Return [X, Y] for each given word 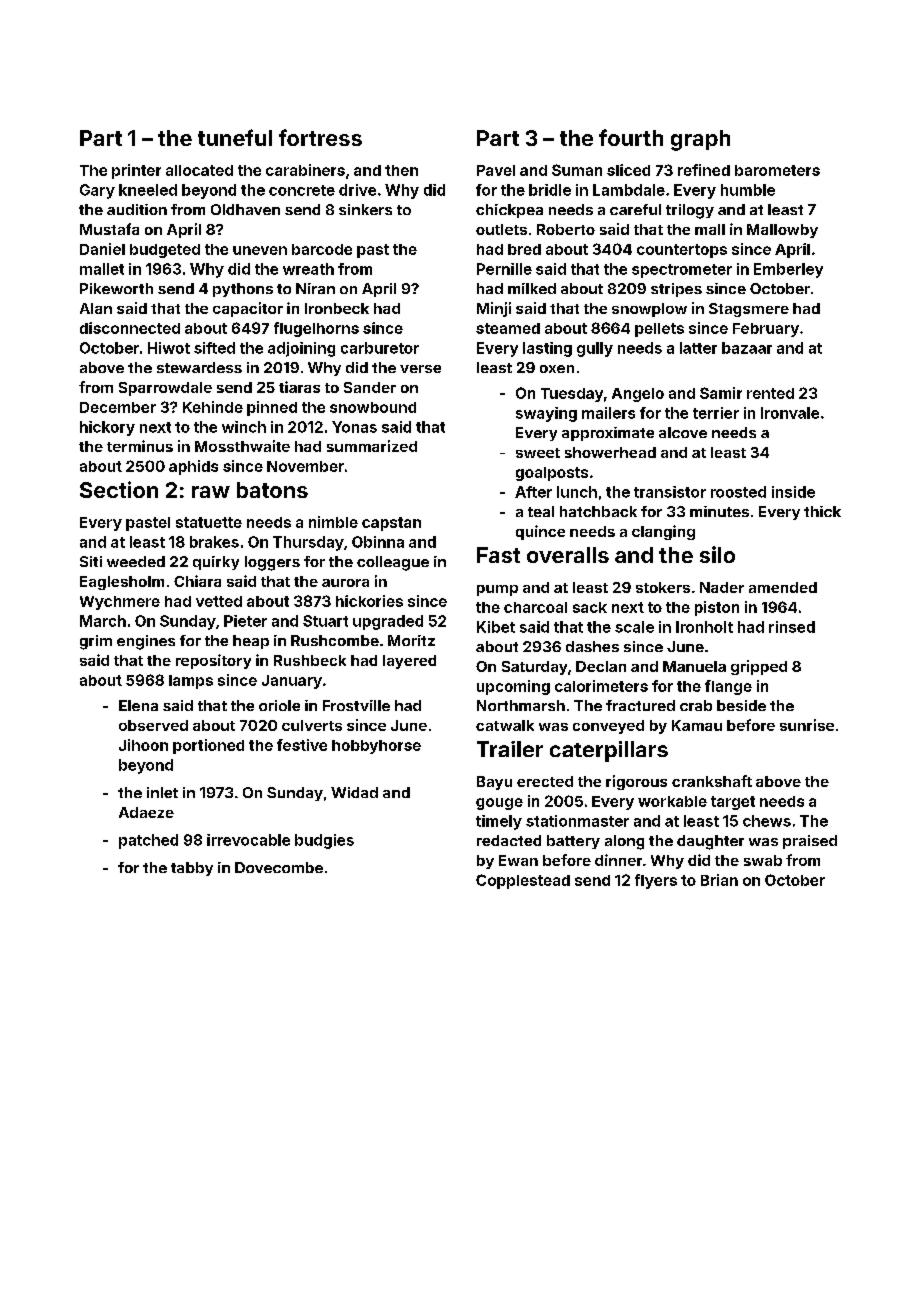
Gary [97, 191]
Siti [91, 561]
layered [409, 662]
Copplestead [523, 881]
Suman [577, 170]
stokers [663, 587]
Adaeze [146, 812]
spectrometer [682, 271]
